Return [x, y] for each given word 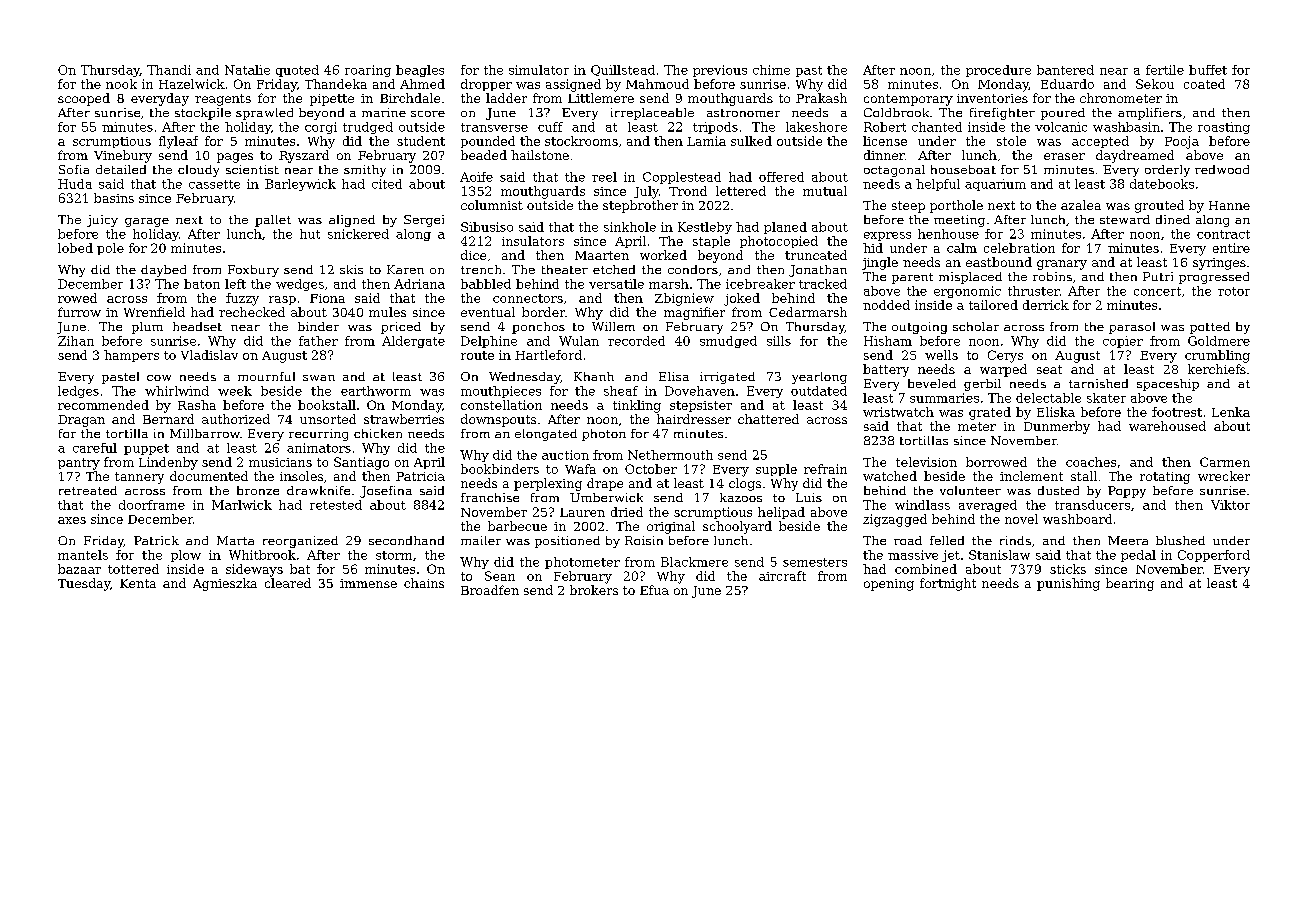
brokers [594, 590]
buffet [1208, 70]
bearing [1130, 584]
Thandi [169, 70]
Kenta [138, 583]
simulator [539, 70]
